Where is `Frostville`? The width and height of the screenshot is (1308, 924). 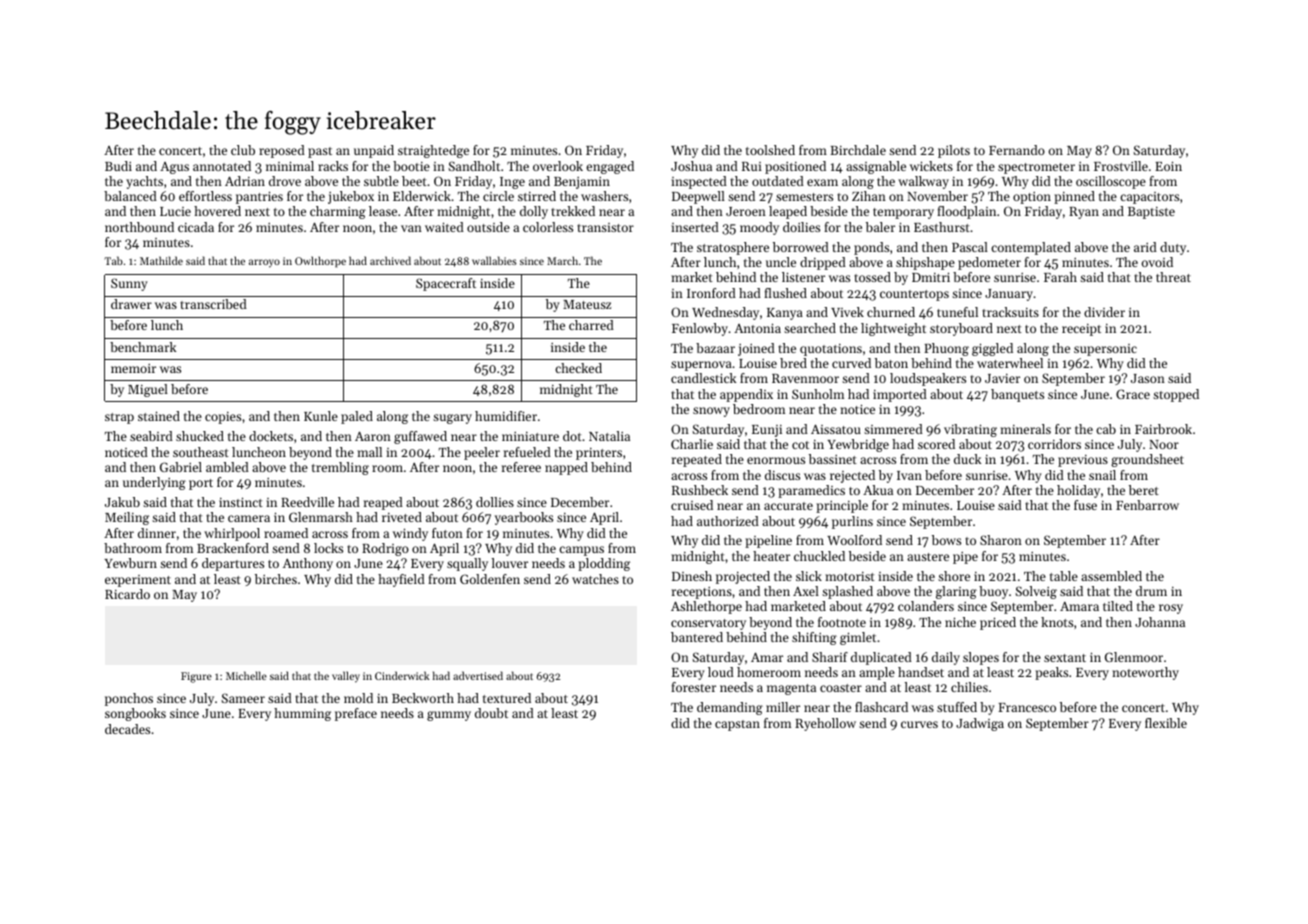
Frostville is located at coordinates (1121, 166).
